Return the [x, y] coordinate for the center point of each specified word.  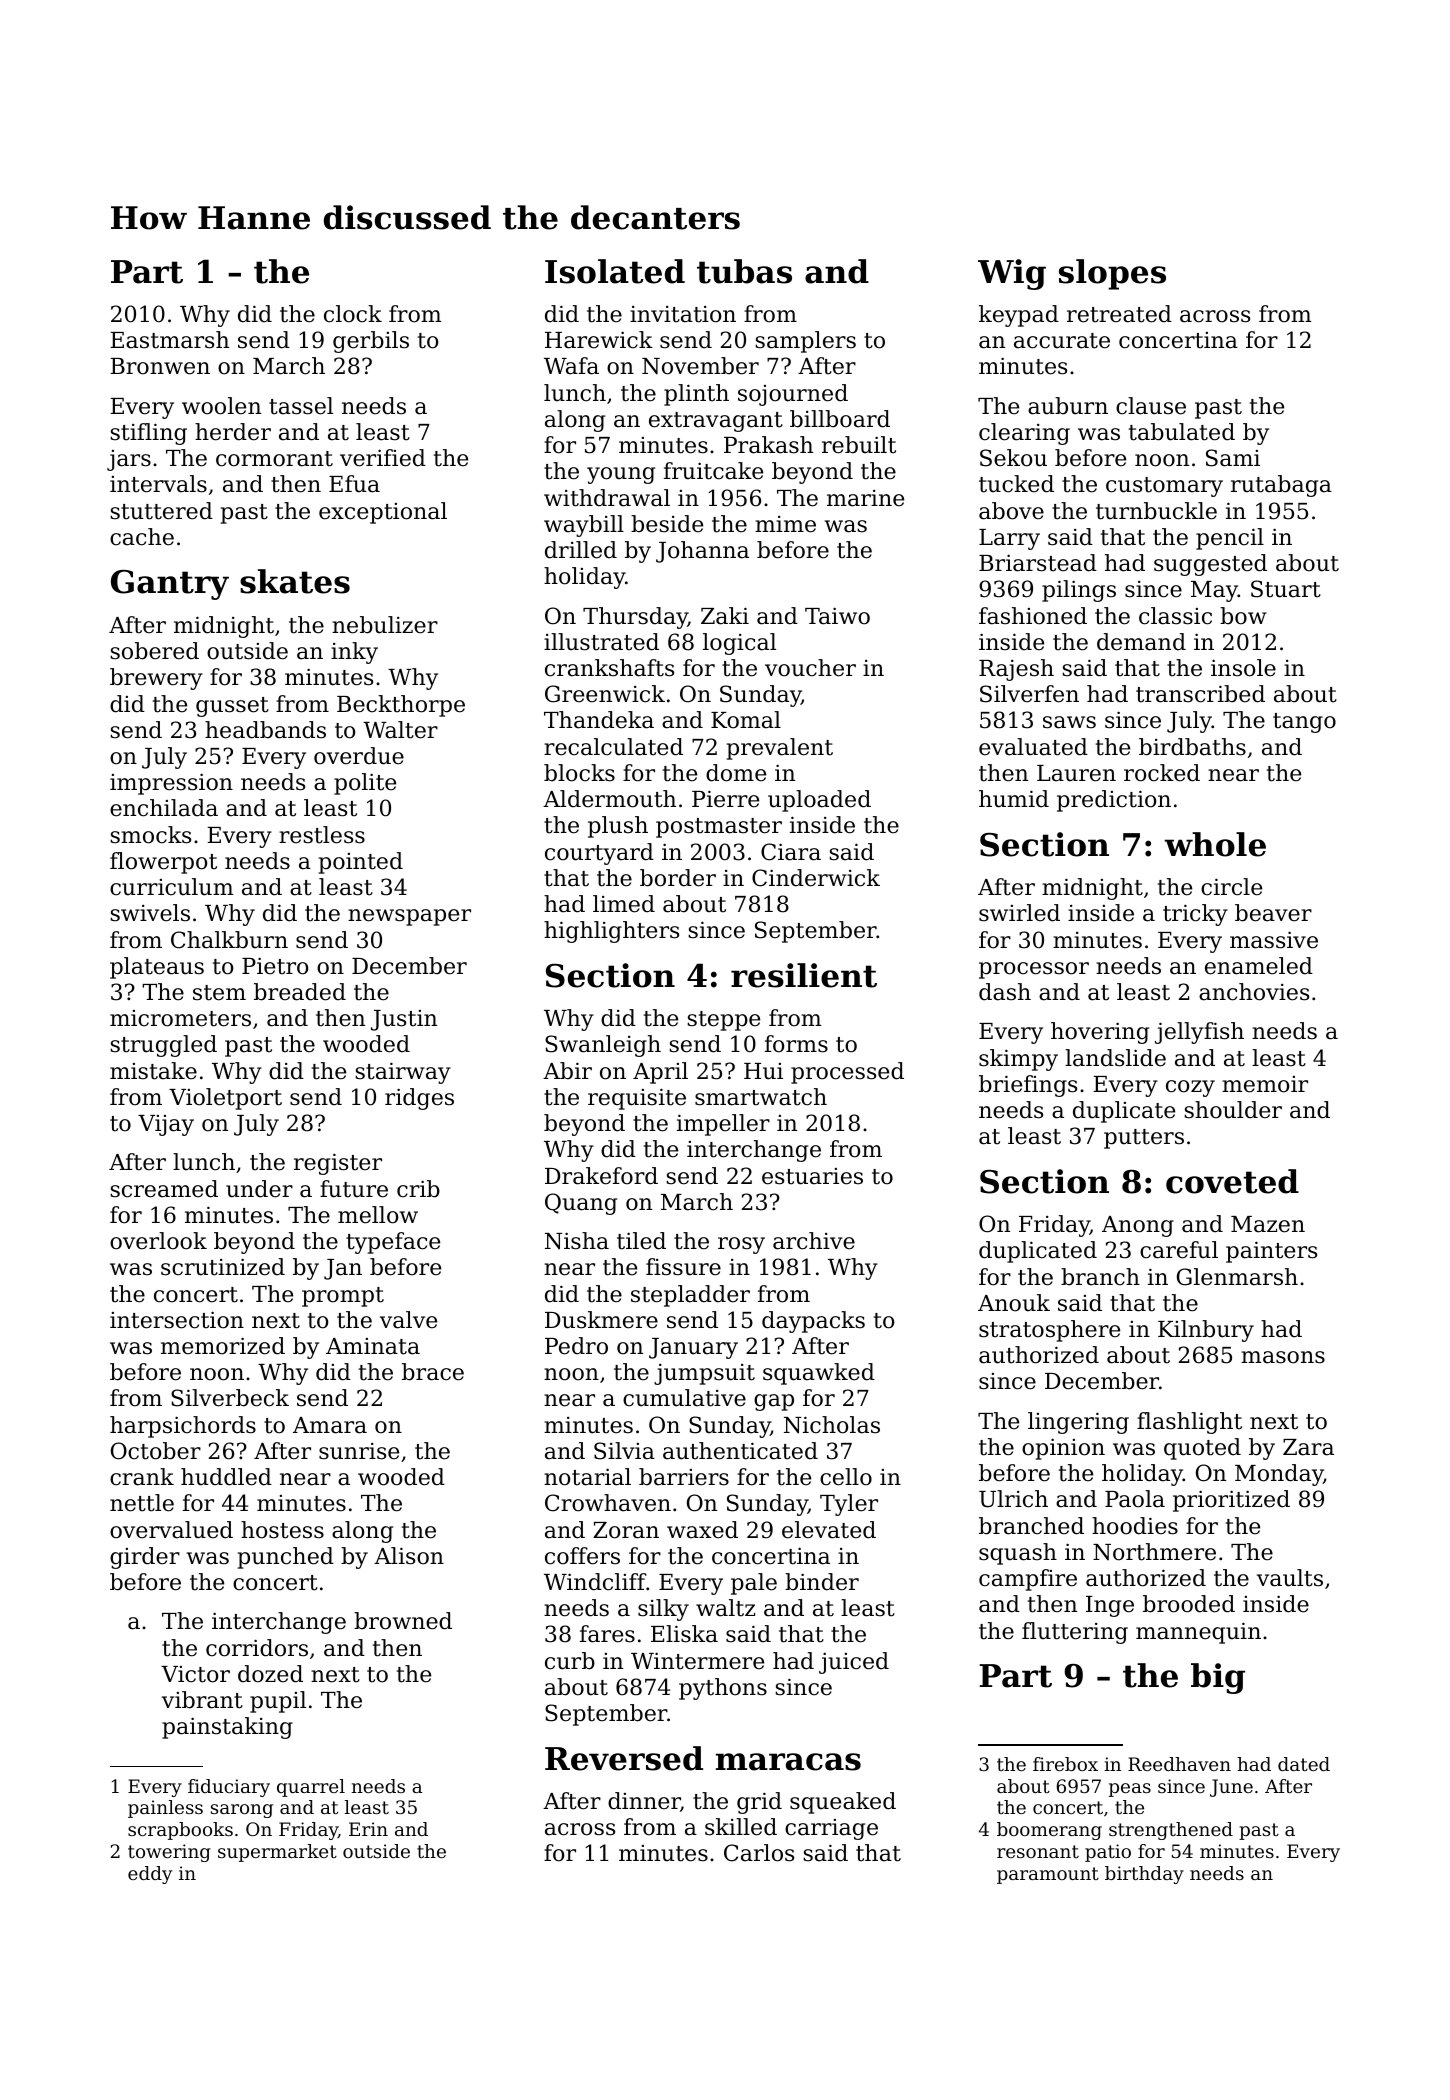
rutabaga [1281, 486]
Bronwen [160, 366]
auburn [1068, 406]
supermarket [277, 1853]
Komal [746, 720]
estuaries [812, 1176]
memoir [1265, 1084]
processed [847, 1073]
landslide [1115, 1058]
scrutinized [223, 1267]
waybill [584, 526]
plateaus [157, 968]
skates [295, 581]
